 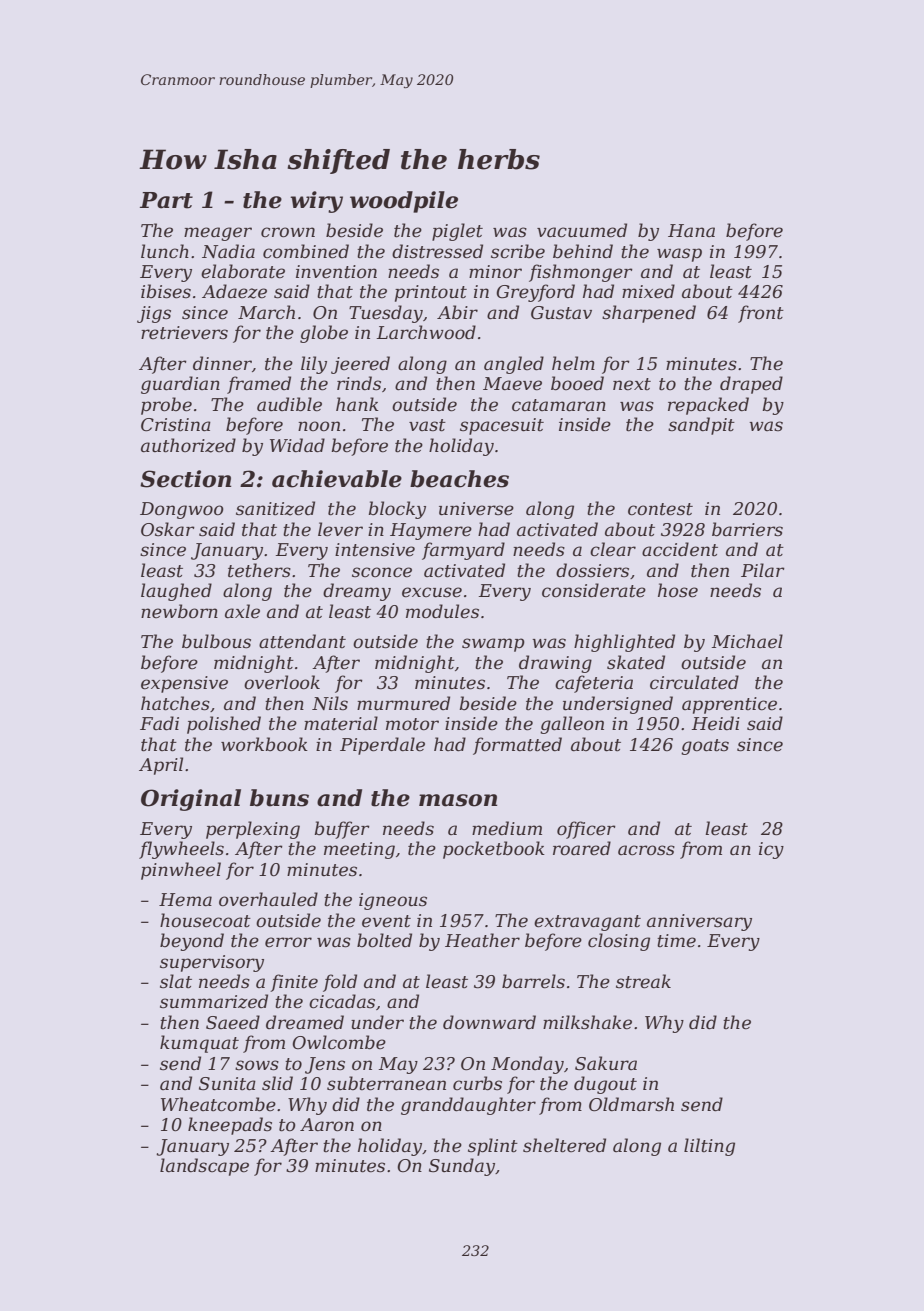 I want to click on murmured, so click(x=403, y=703).
